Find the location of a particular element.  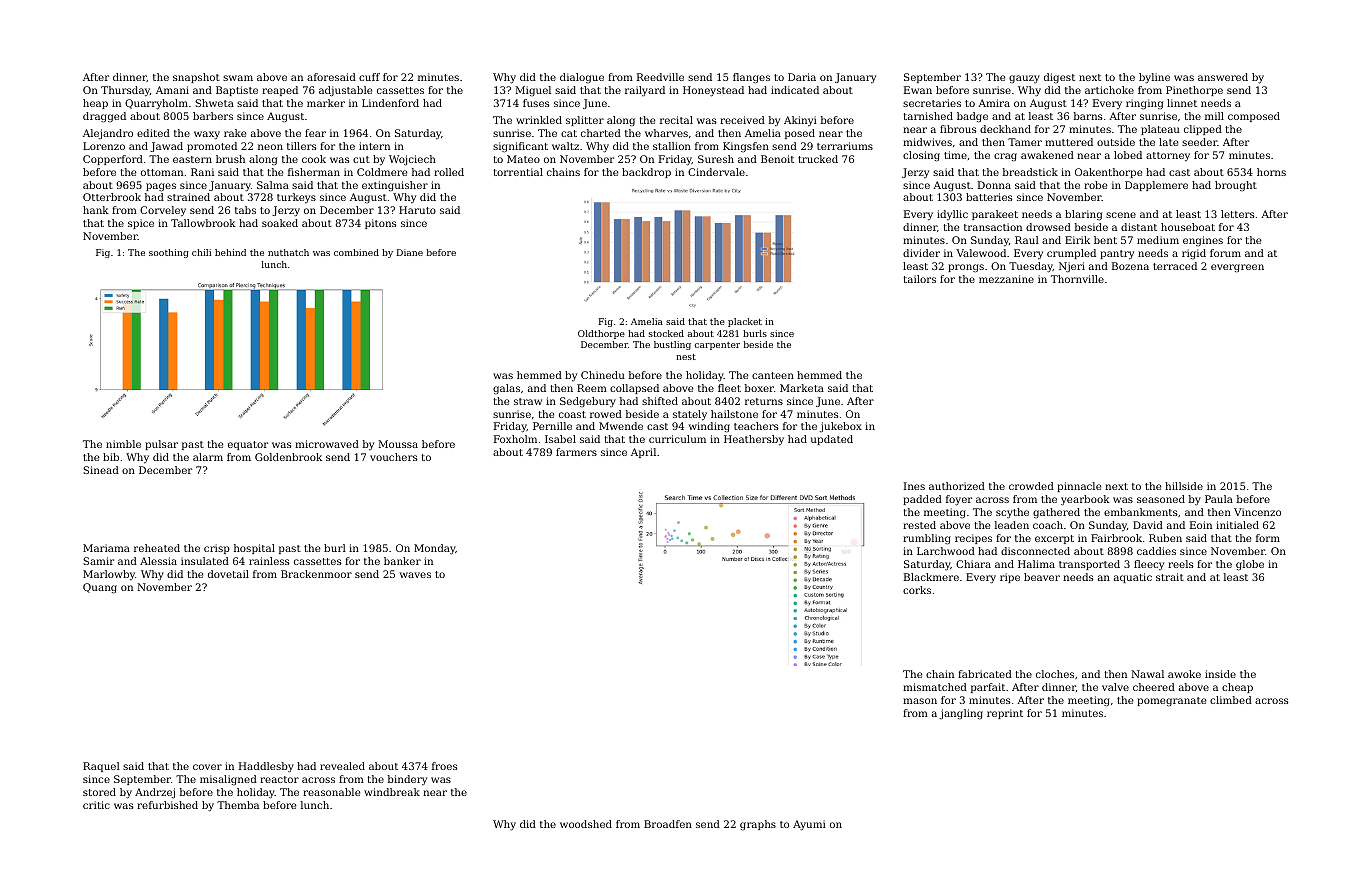

Reedville is located at coordinates (660, 77).
